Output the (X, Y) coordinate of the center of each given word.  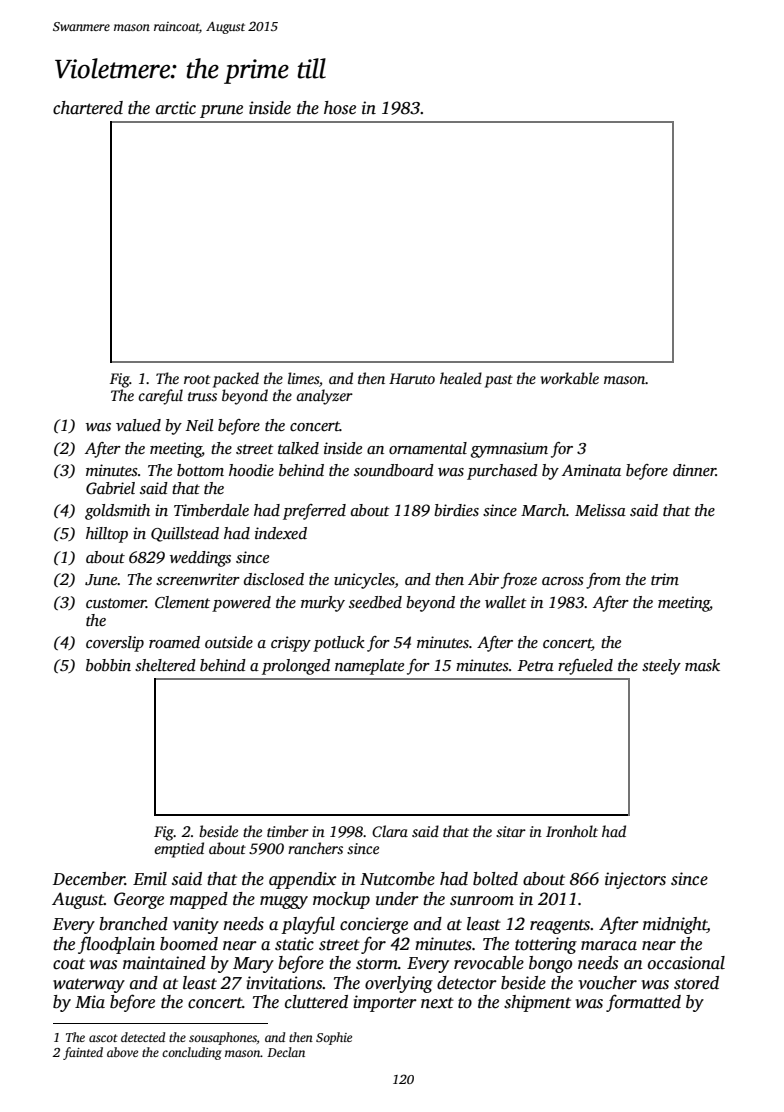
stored (696, 983)
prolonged (296, 667)
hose (340, 108)
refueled (585, 667)
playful (308, 925)
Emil (150, 879)
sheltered (165, 665)
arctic (176, 108)
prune (221, 111)
